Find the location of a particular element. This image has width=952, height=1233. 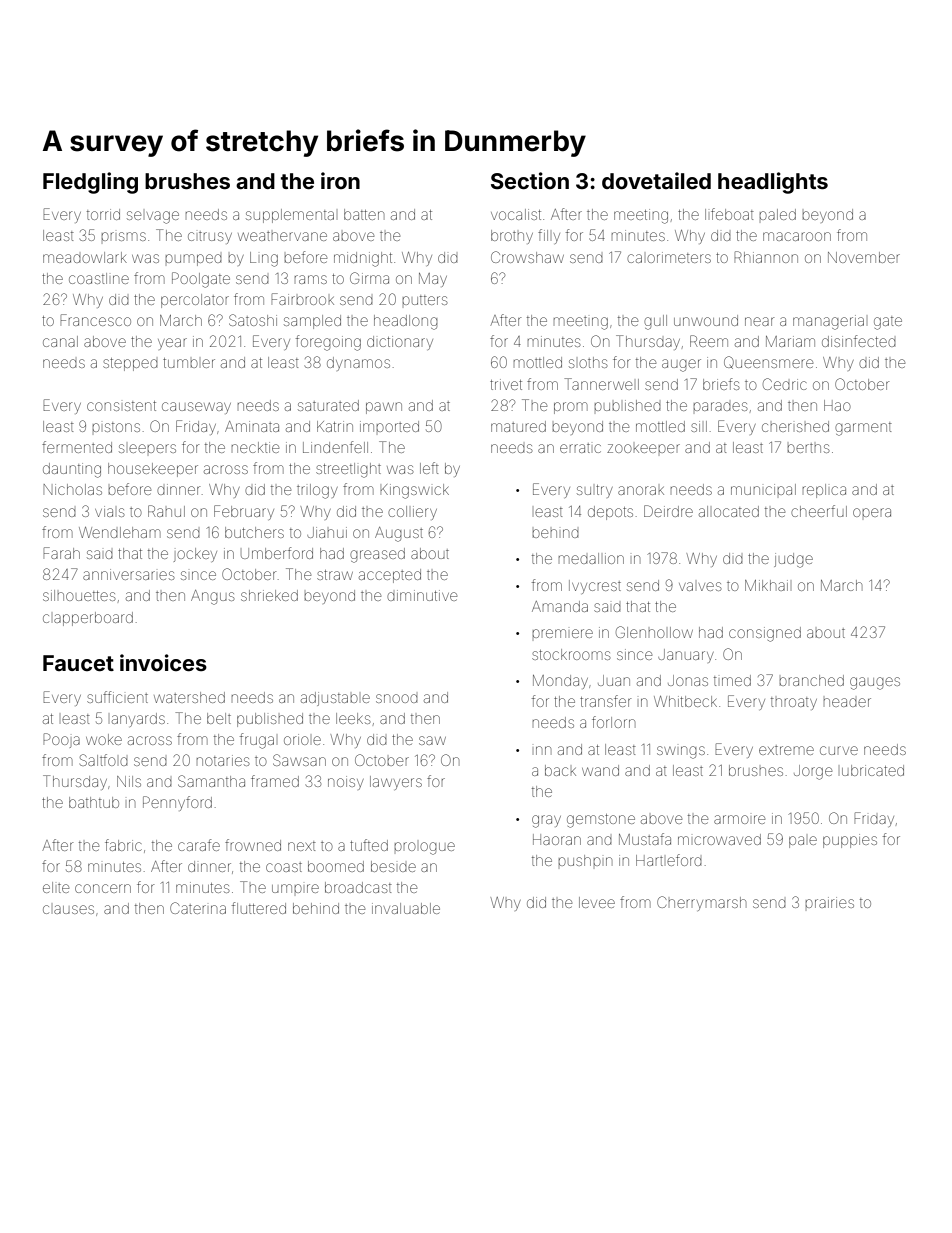

trivet is located at coordinates (506, 384).
